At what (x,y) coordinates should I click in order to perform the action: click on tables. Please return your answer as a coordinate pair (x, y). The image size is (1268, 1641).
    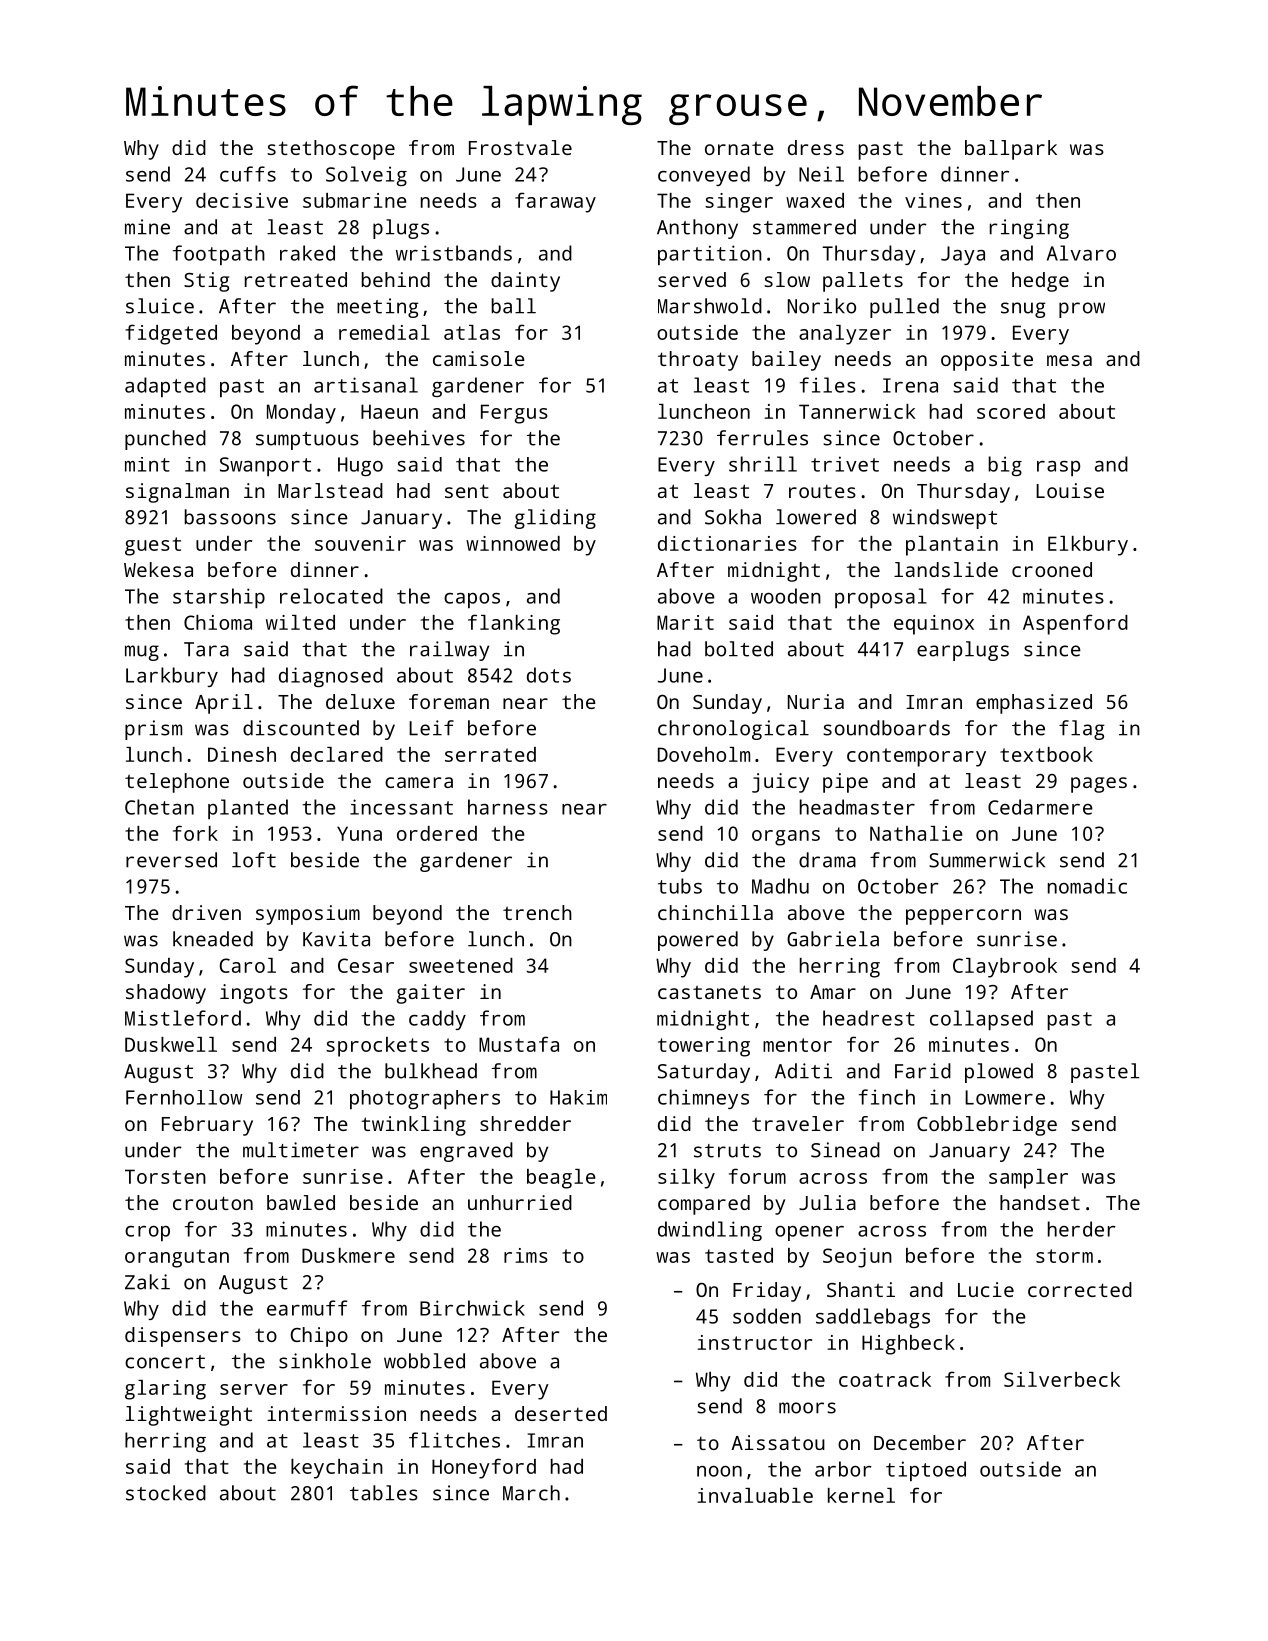
    Looking at the image, I should click on (384, 1493).
